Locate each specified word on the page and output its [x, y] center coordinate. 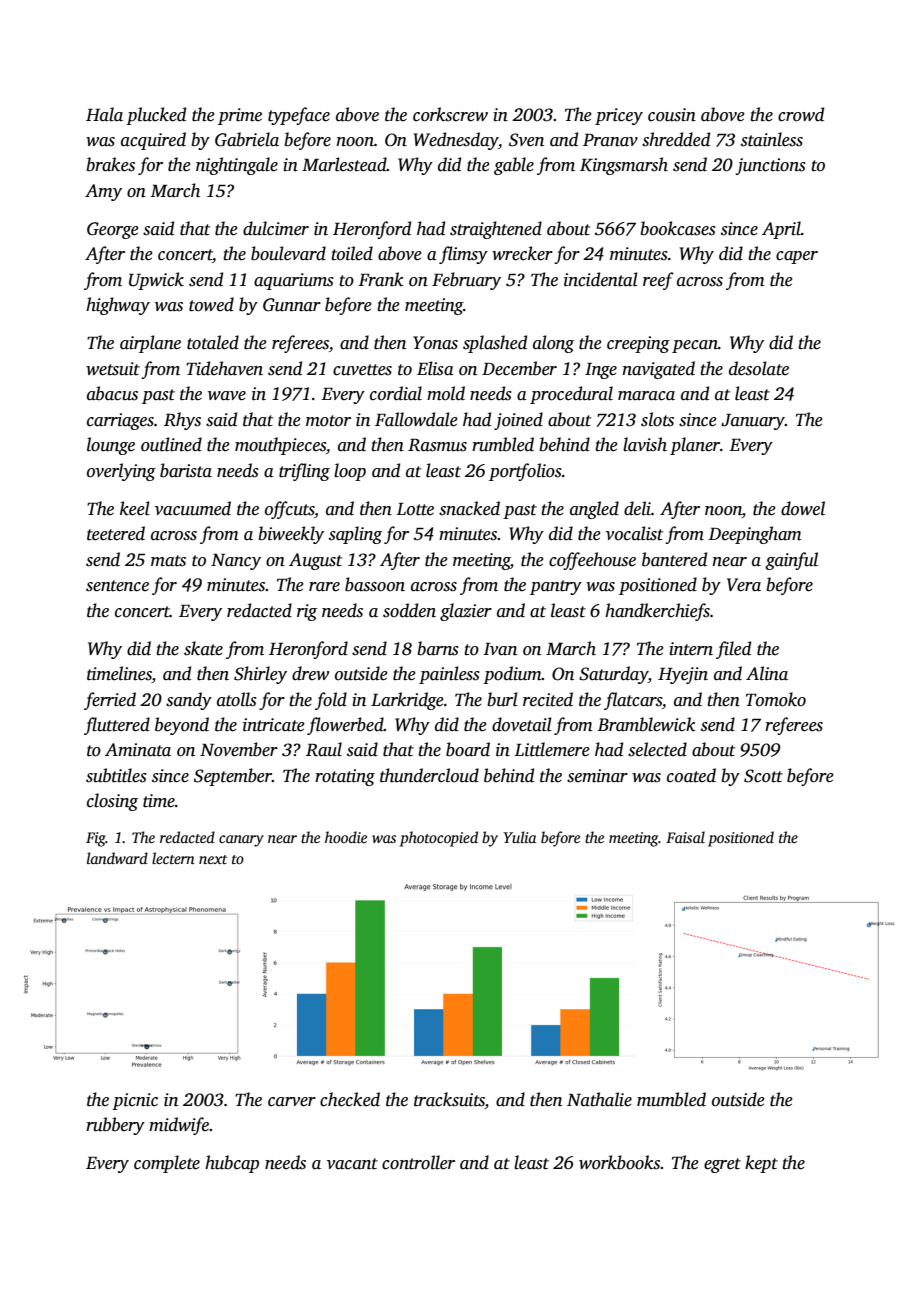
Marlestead [344, 164]
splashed [495, 344]
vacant [352, 1164]
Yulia [520, 837]
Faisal [685, 837]
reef [658, 281]
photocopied [439, 839]
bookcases [678, 228]
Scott [763, 776]
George [113, 230]
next [213, 859]
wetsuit [113, 369]
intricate [274, 725]
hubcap [232, 1164]
